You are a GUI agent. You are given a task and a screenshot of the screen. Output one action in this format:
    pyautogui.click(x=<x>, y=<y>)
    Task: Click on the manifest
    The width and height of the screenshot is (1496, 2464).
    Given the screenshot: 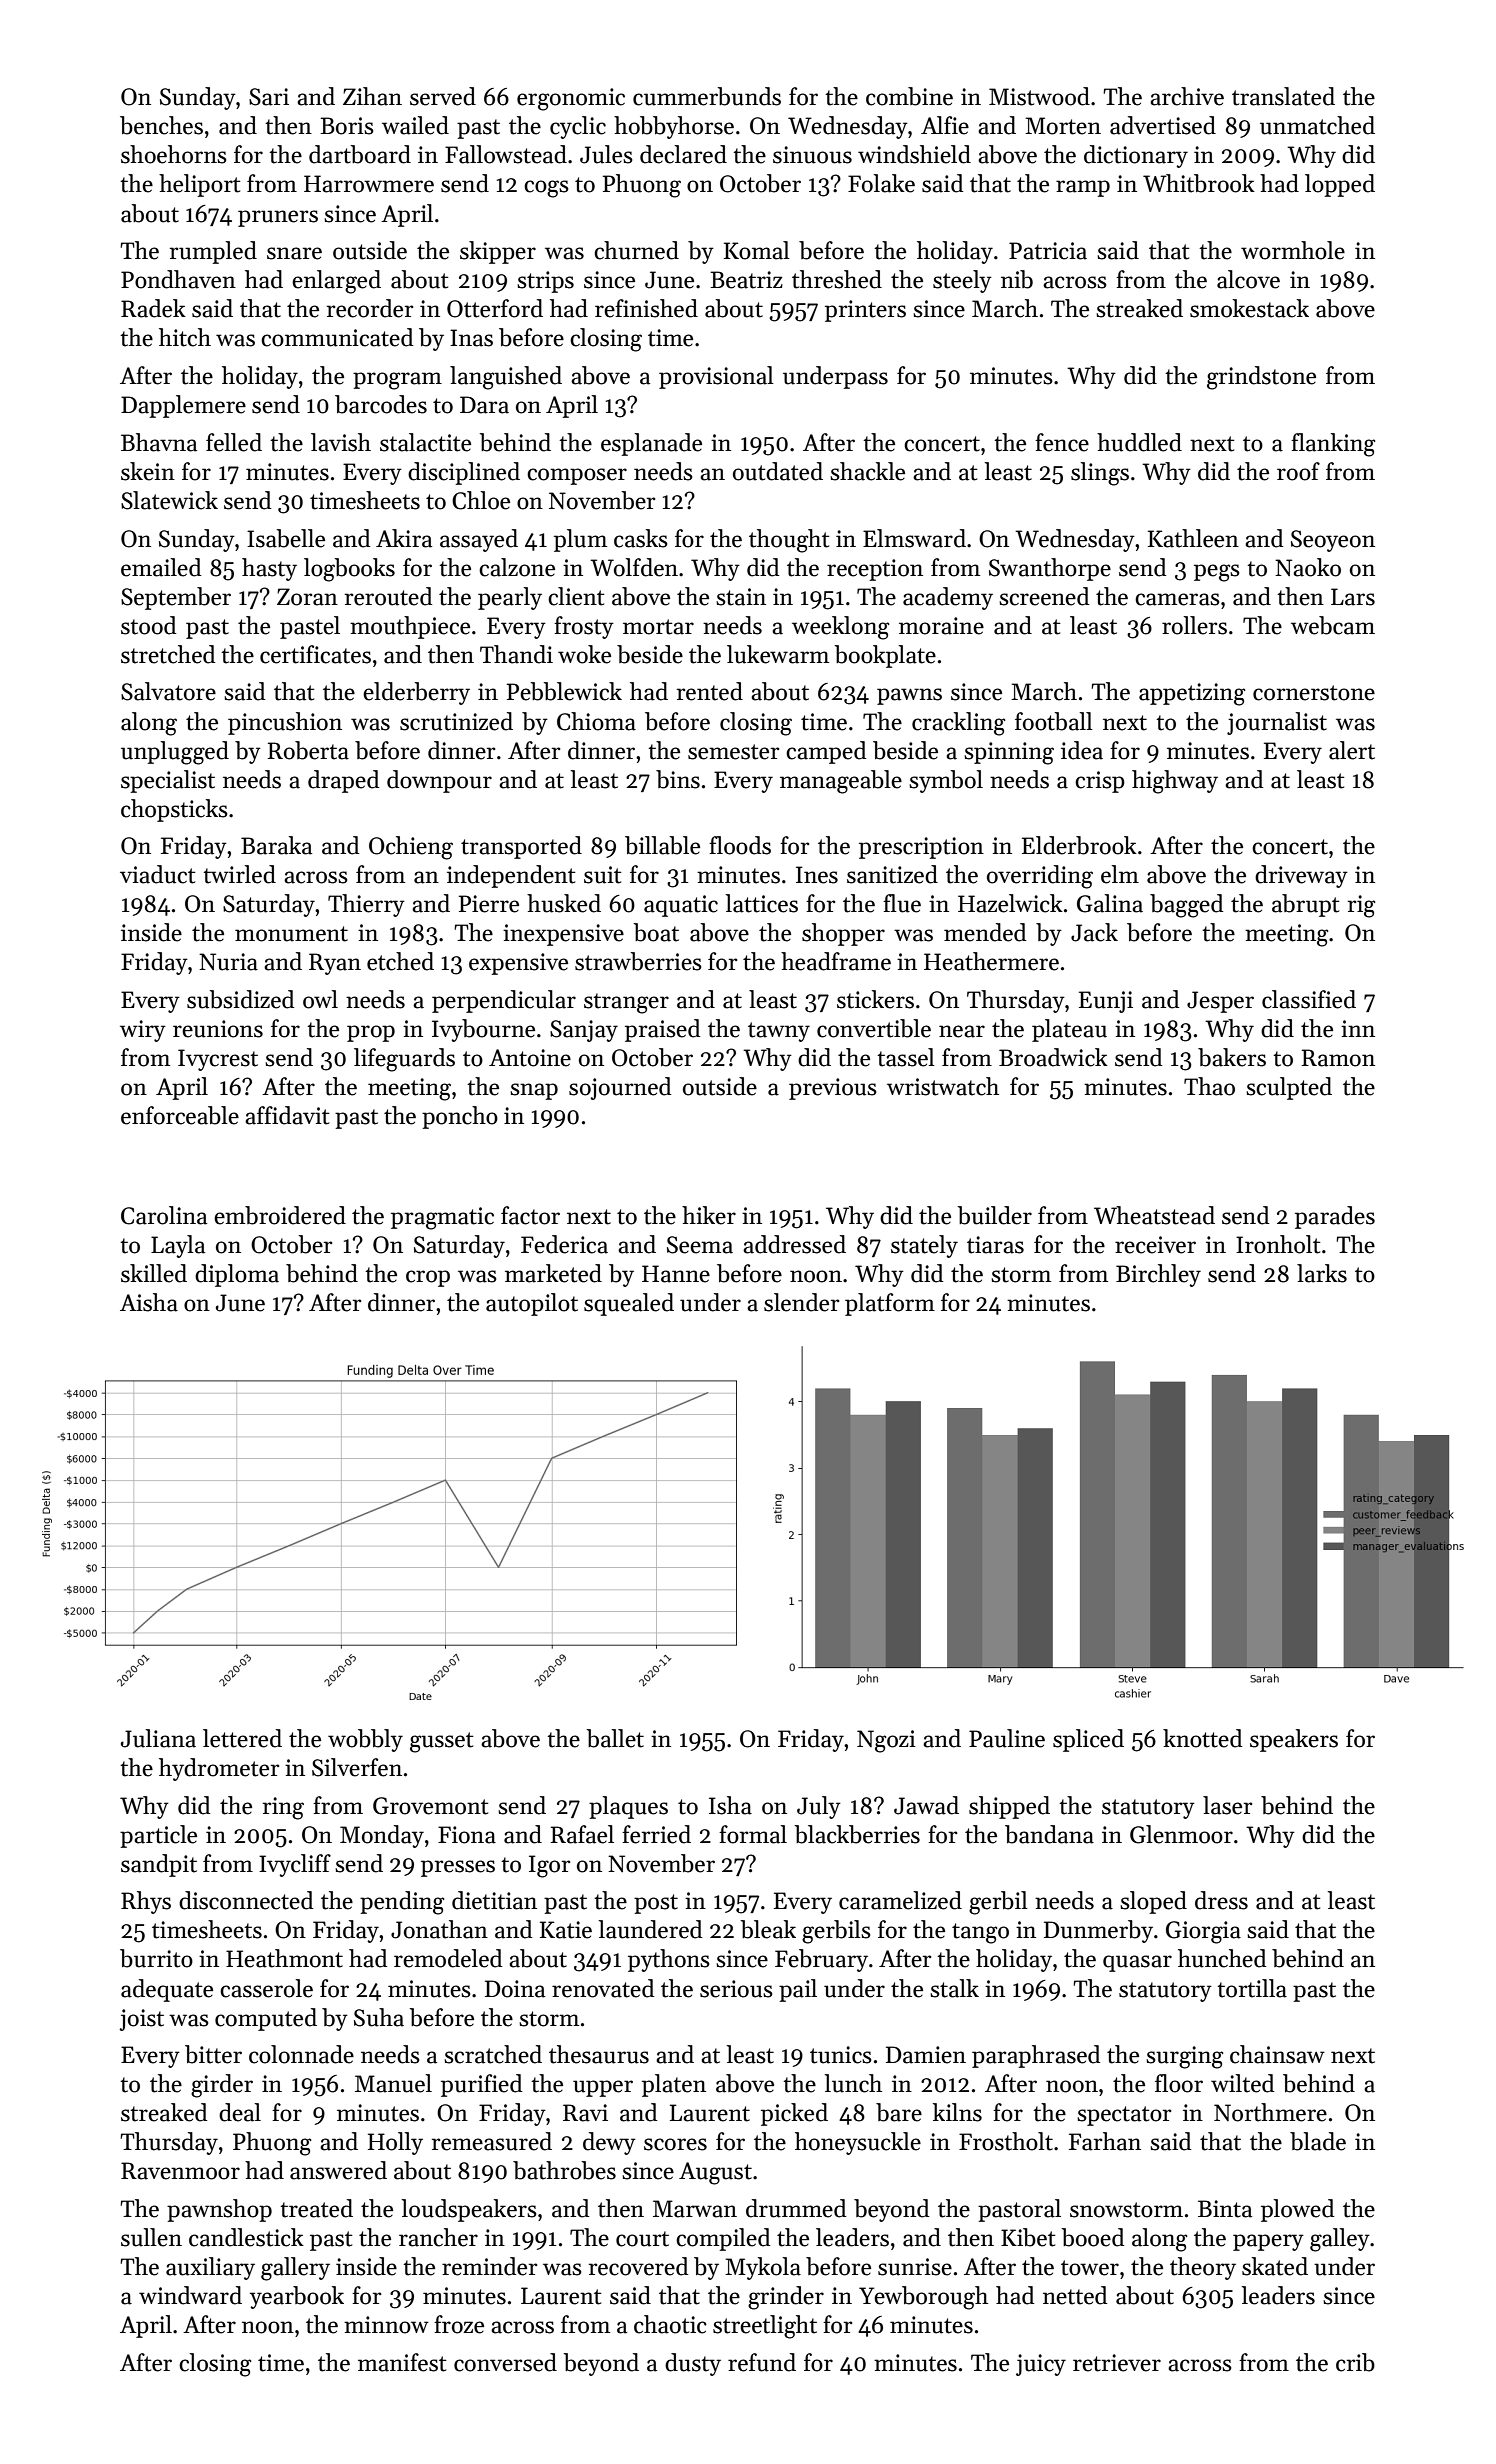 What is the action you would take?
    pyautogui.click(x=402, y=2362)
